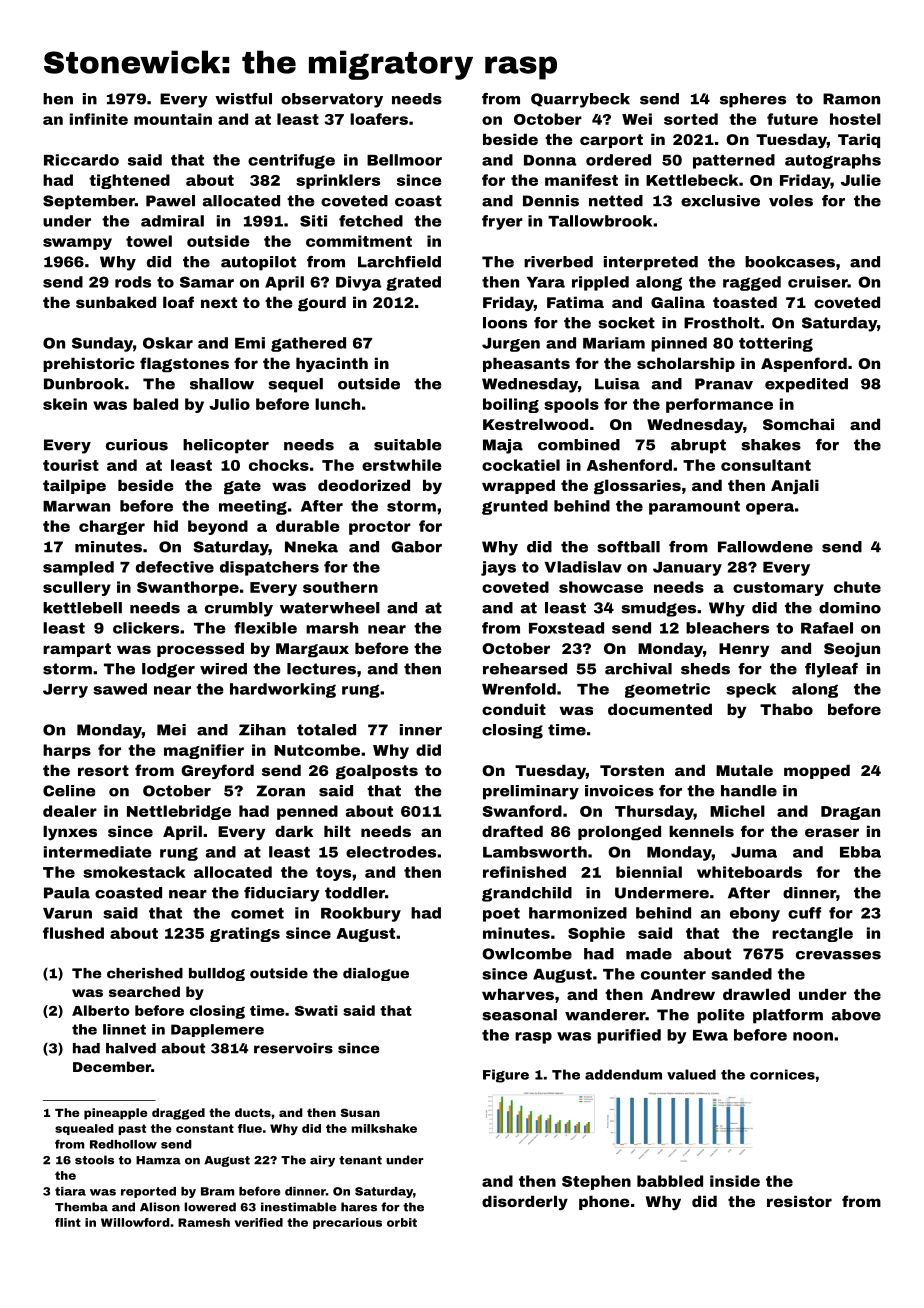  Describe the element at coordinates (322, 304) in the image. I see `gourd` at that location.
